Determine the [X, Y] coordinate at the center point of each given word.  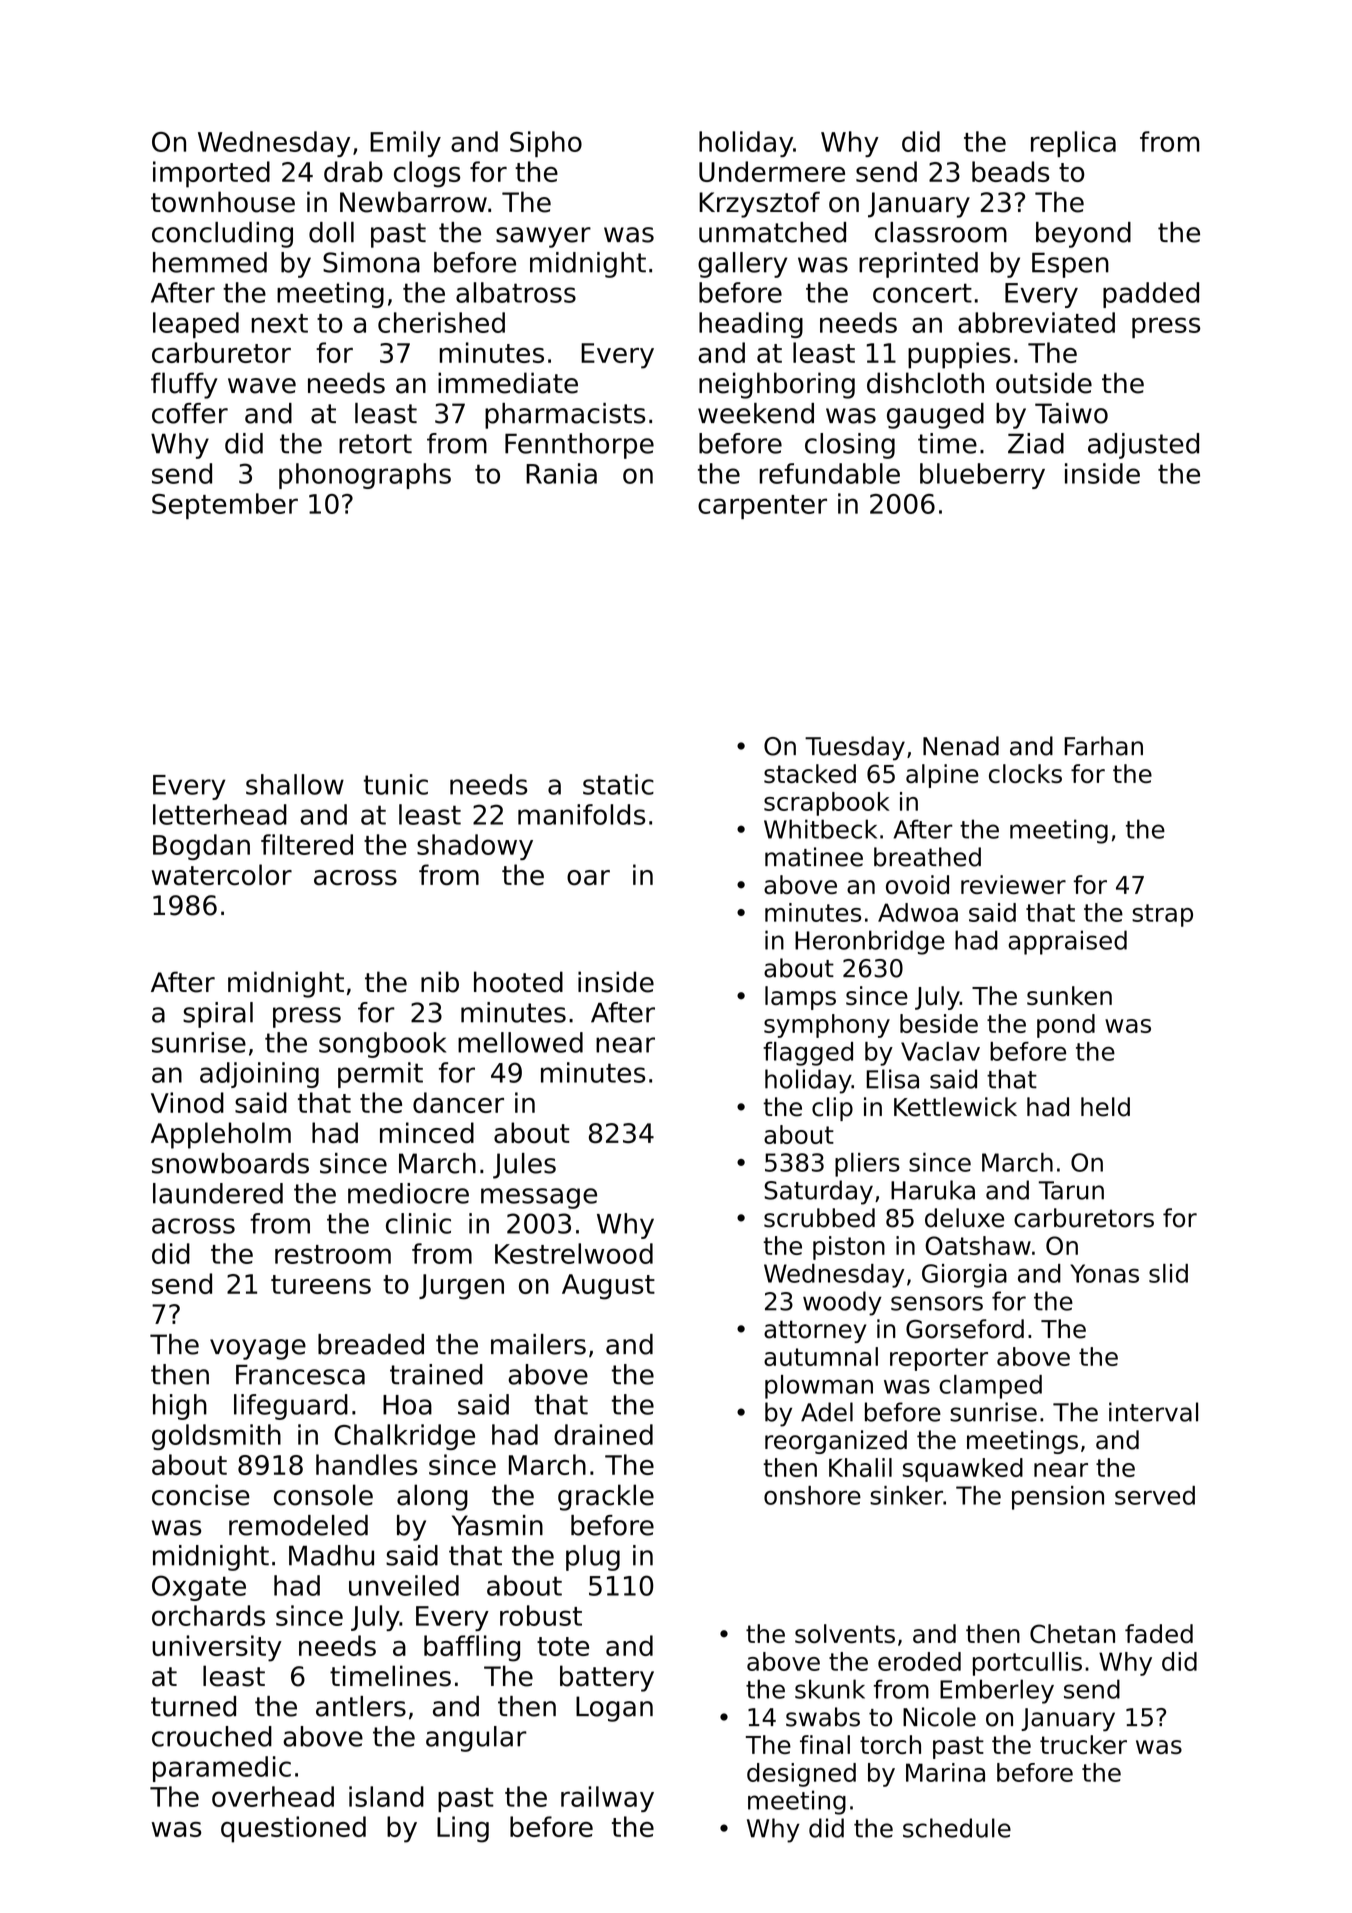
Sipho [546, 144]
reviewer [1013, 884]
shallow [295, 784]
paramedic [222, 1769]
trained [436, 1374]
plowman [819, 1387]
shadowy [475, 847]
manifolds [581, 814]
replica [1073, 144]
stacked [810, 773]
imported [211, 174]
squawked [963, 1470]
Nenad [961, 746]
